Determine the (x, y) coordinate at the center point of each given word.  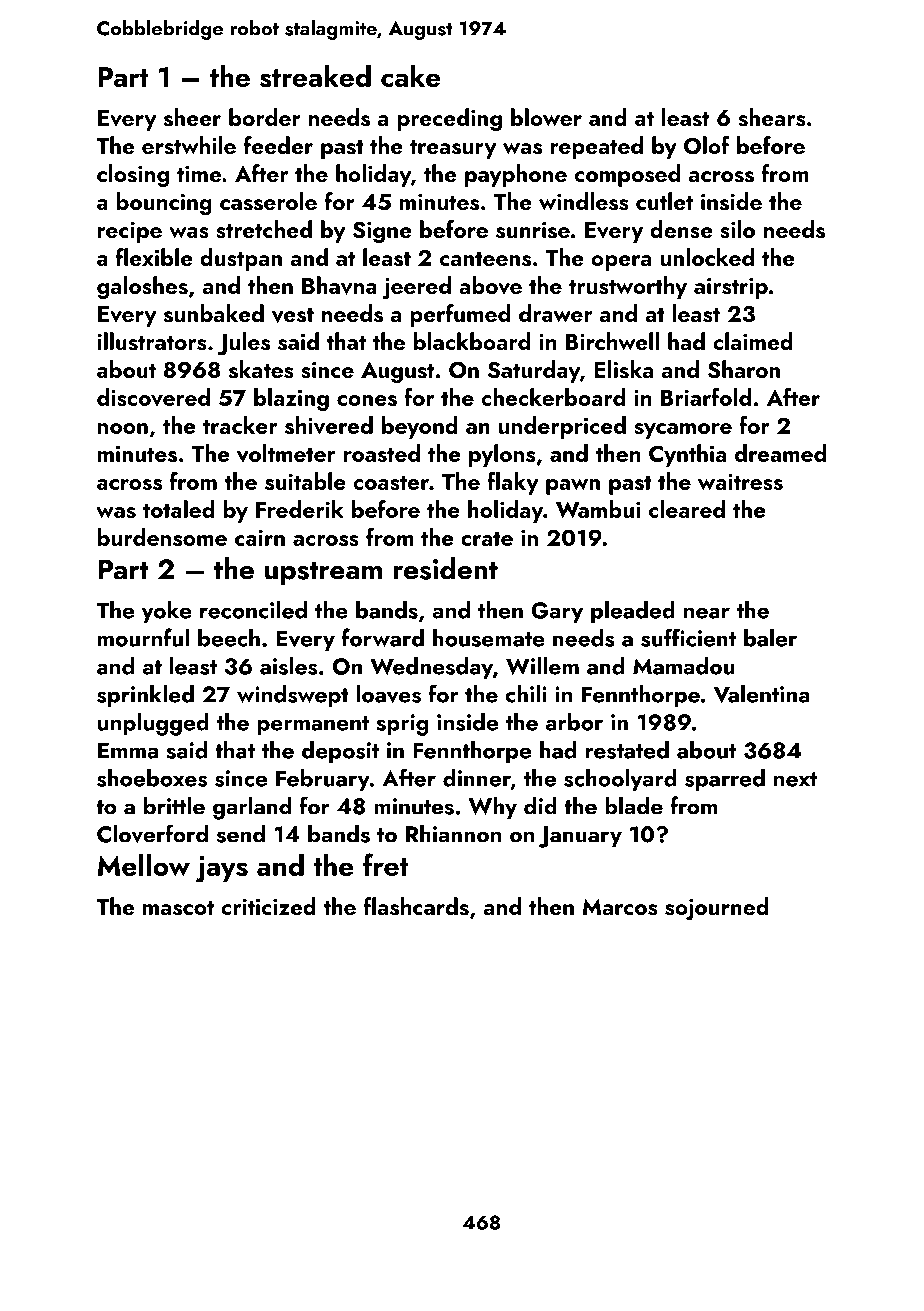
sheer (192, 117)
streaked (315, 76)
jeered (416, 288)
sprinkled (145, 696)
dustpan (241, 259)
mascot (178, 908)
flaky (512, 483)
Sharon (744, 369)
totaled (179, 509)
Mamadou (684, 666)
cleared (687, 509)
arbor (574, 722)
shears (772, 117)
